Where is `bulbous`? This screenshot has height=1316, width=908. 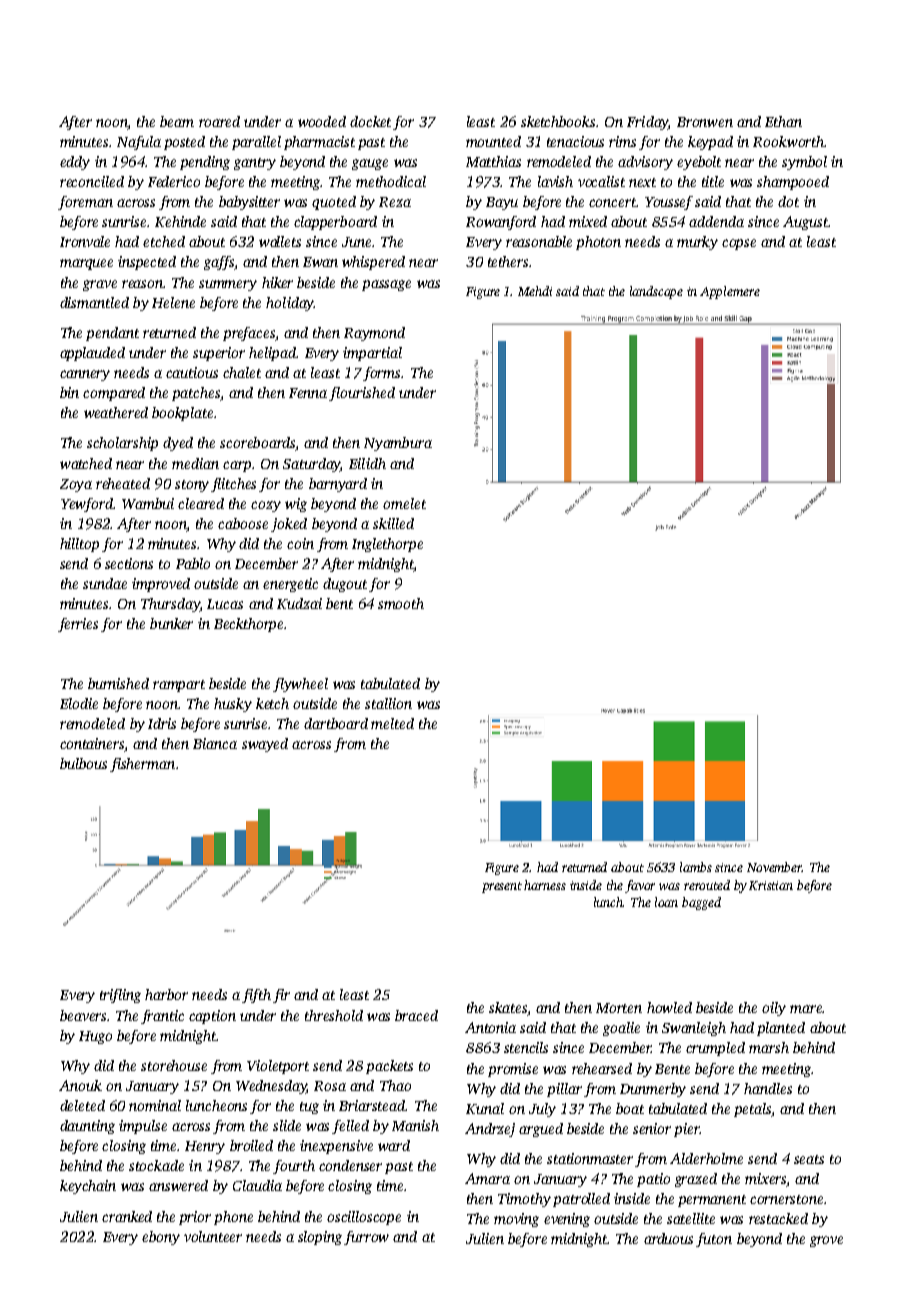 bulbous is located at coordinates (83, 763).
